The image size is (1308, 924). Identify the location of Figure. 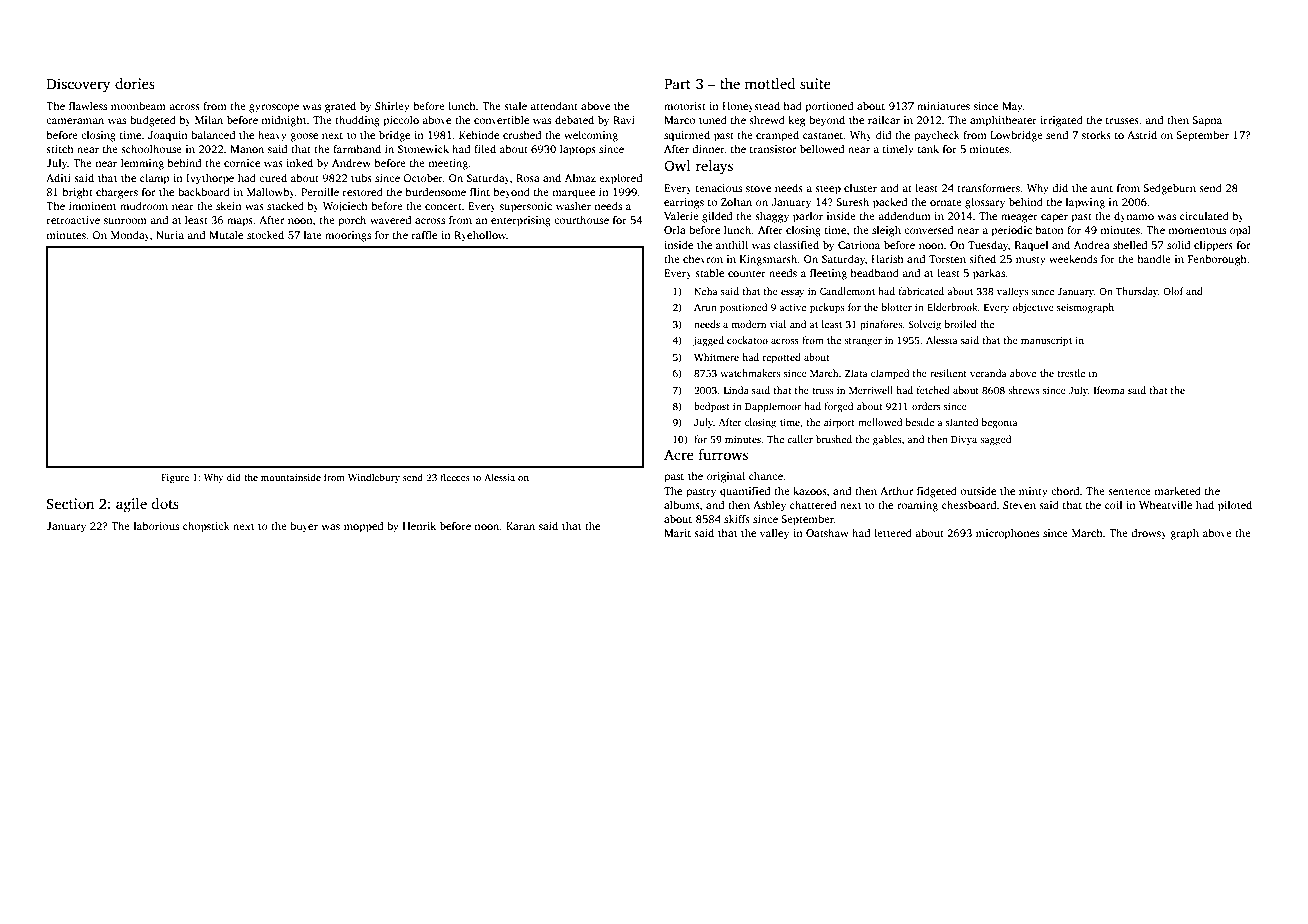
(175, 478).
